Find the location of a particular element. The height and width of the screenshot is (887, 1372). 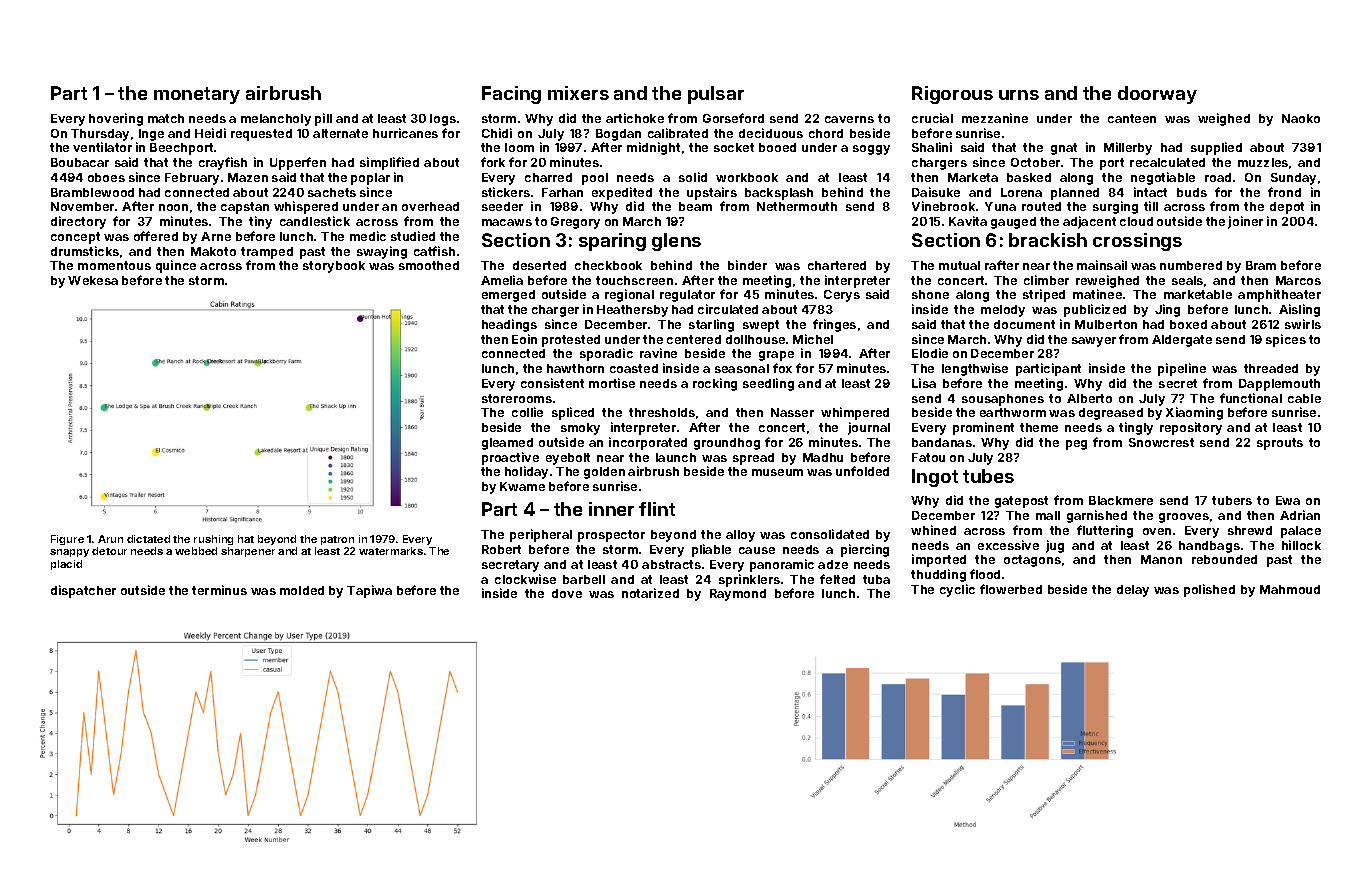

mixers is located at coordinates (578, 93).
